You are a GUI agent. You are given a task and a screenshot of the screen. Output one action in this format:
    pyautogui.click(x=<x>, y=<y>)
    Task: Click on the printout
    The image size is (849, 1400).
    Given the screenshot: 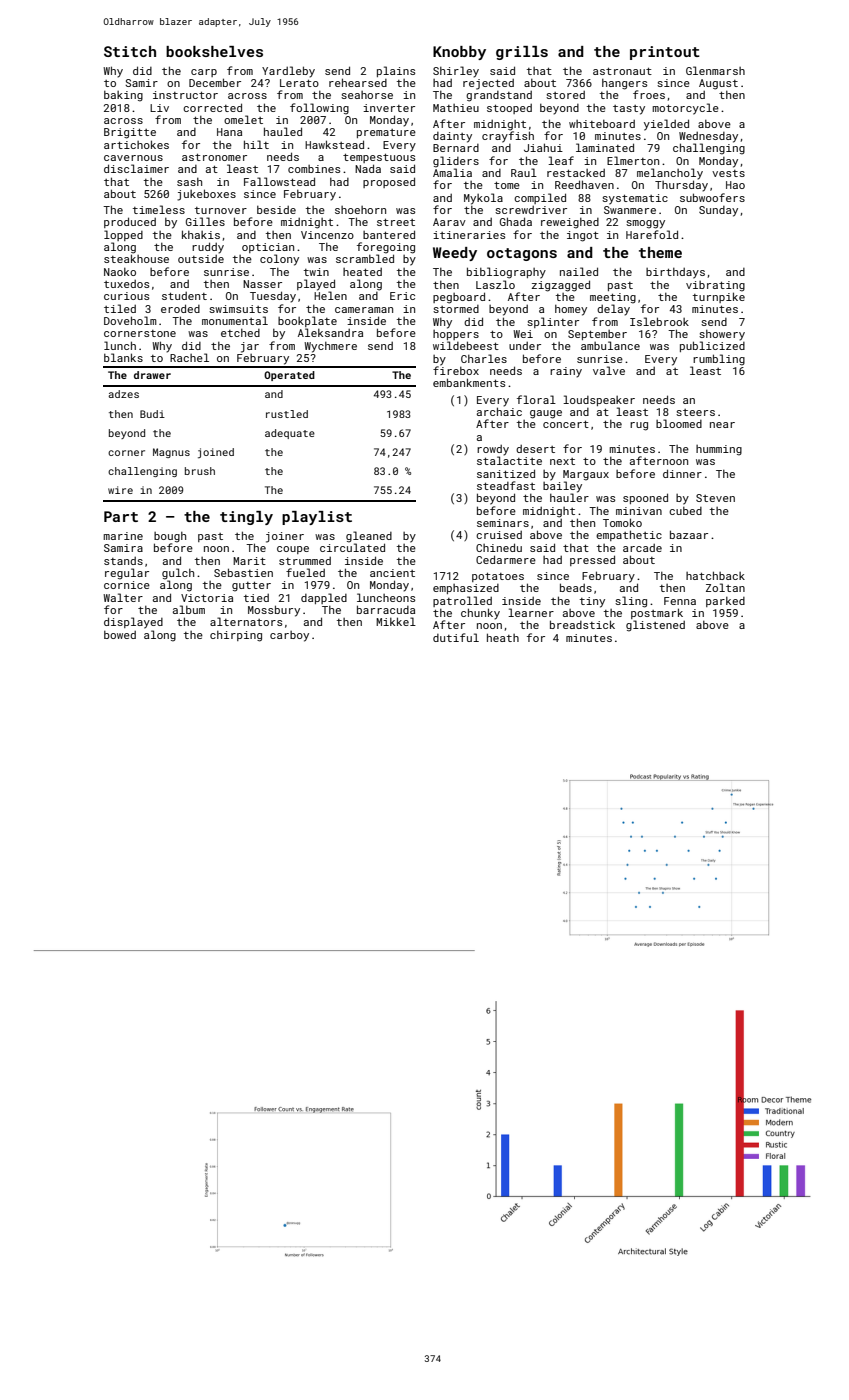 What is the action you would take?
    pyautogui.click(x=665, y=53)
